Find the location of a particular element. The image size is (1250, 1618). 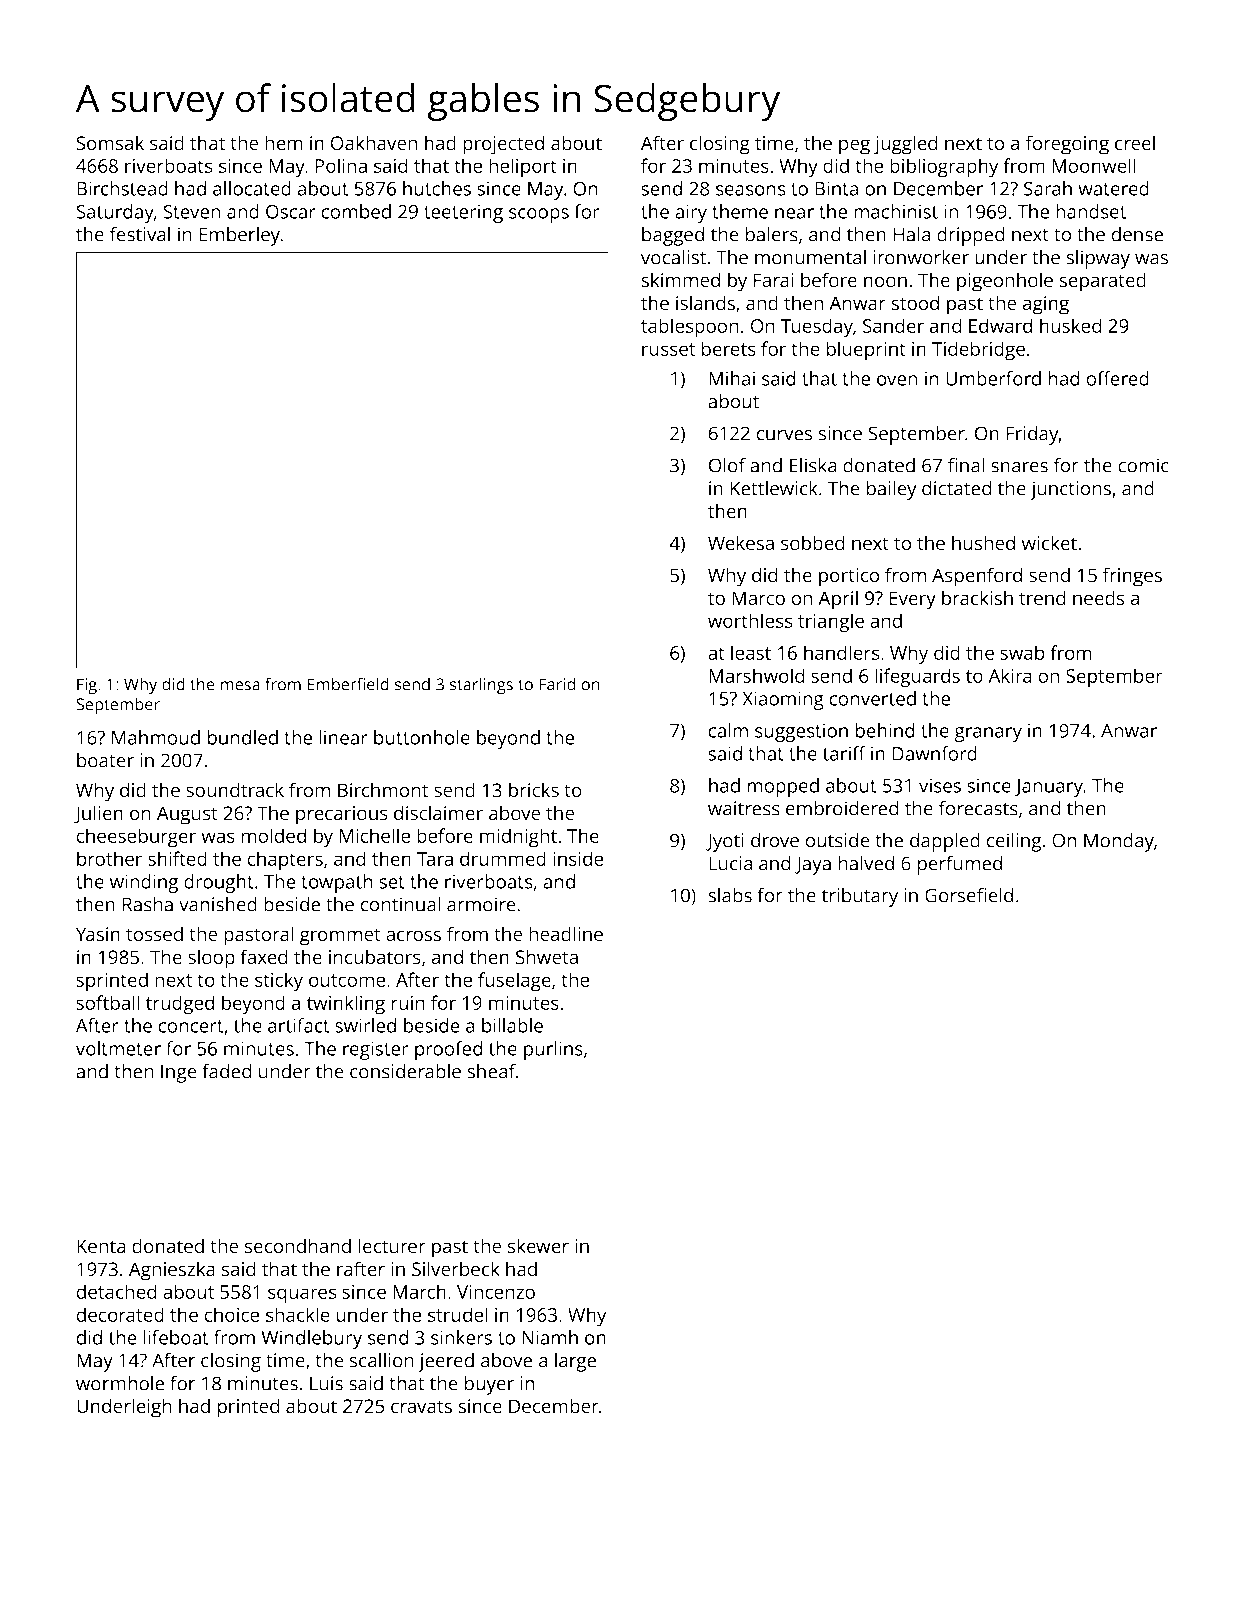

large is located at coordinates (575, 1362).
